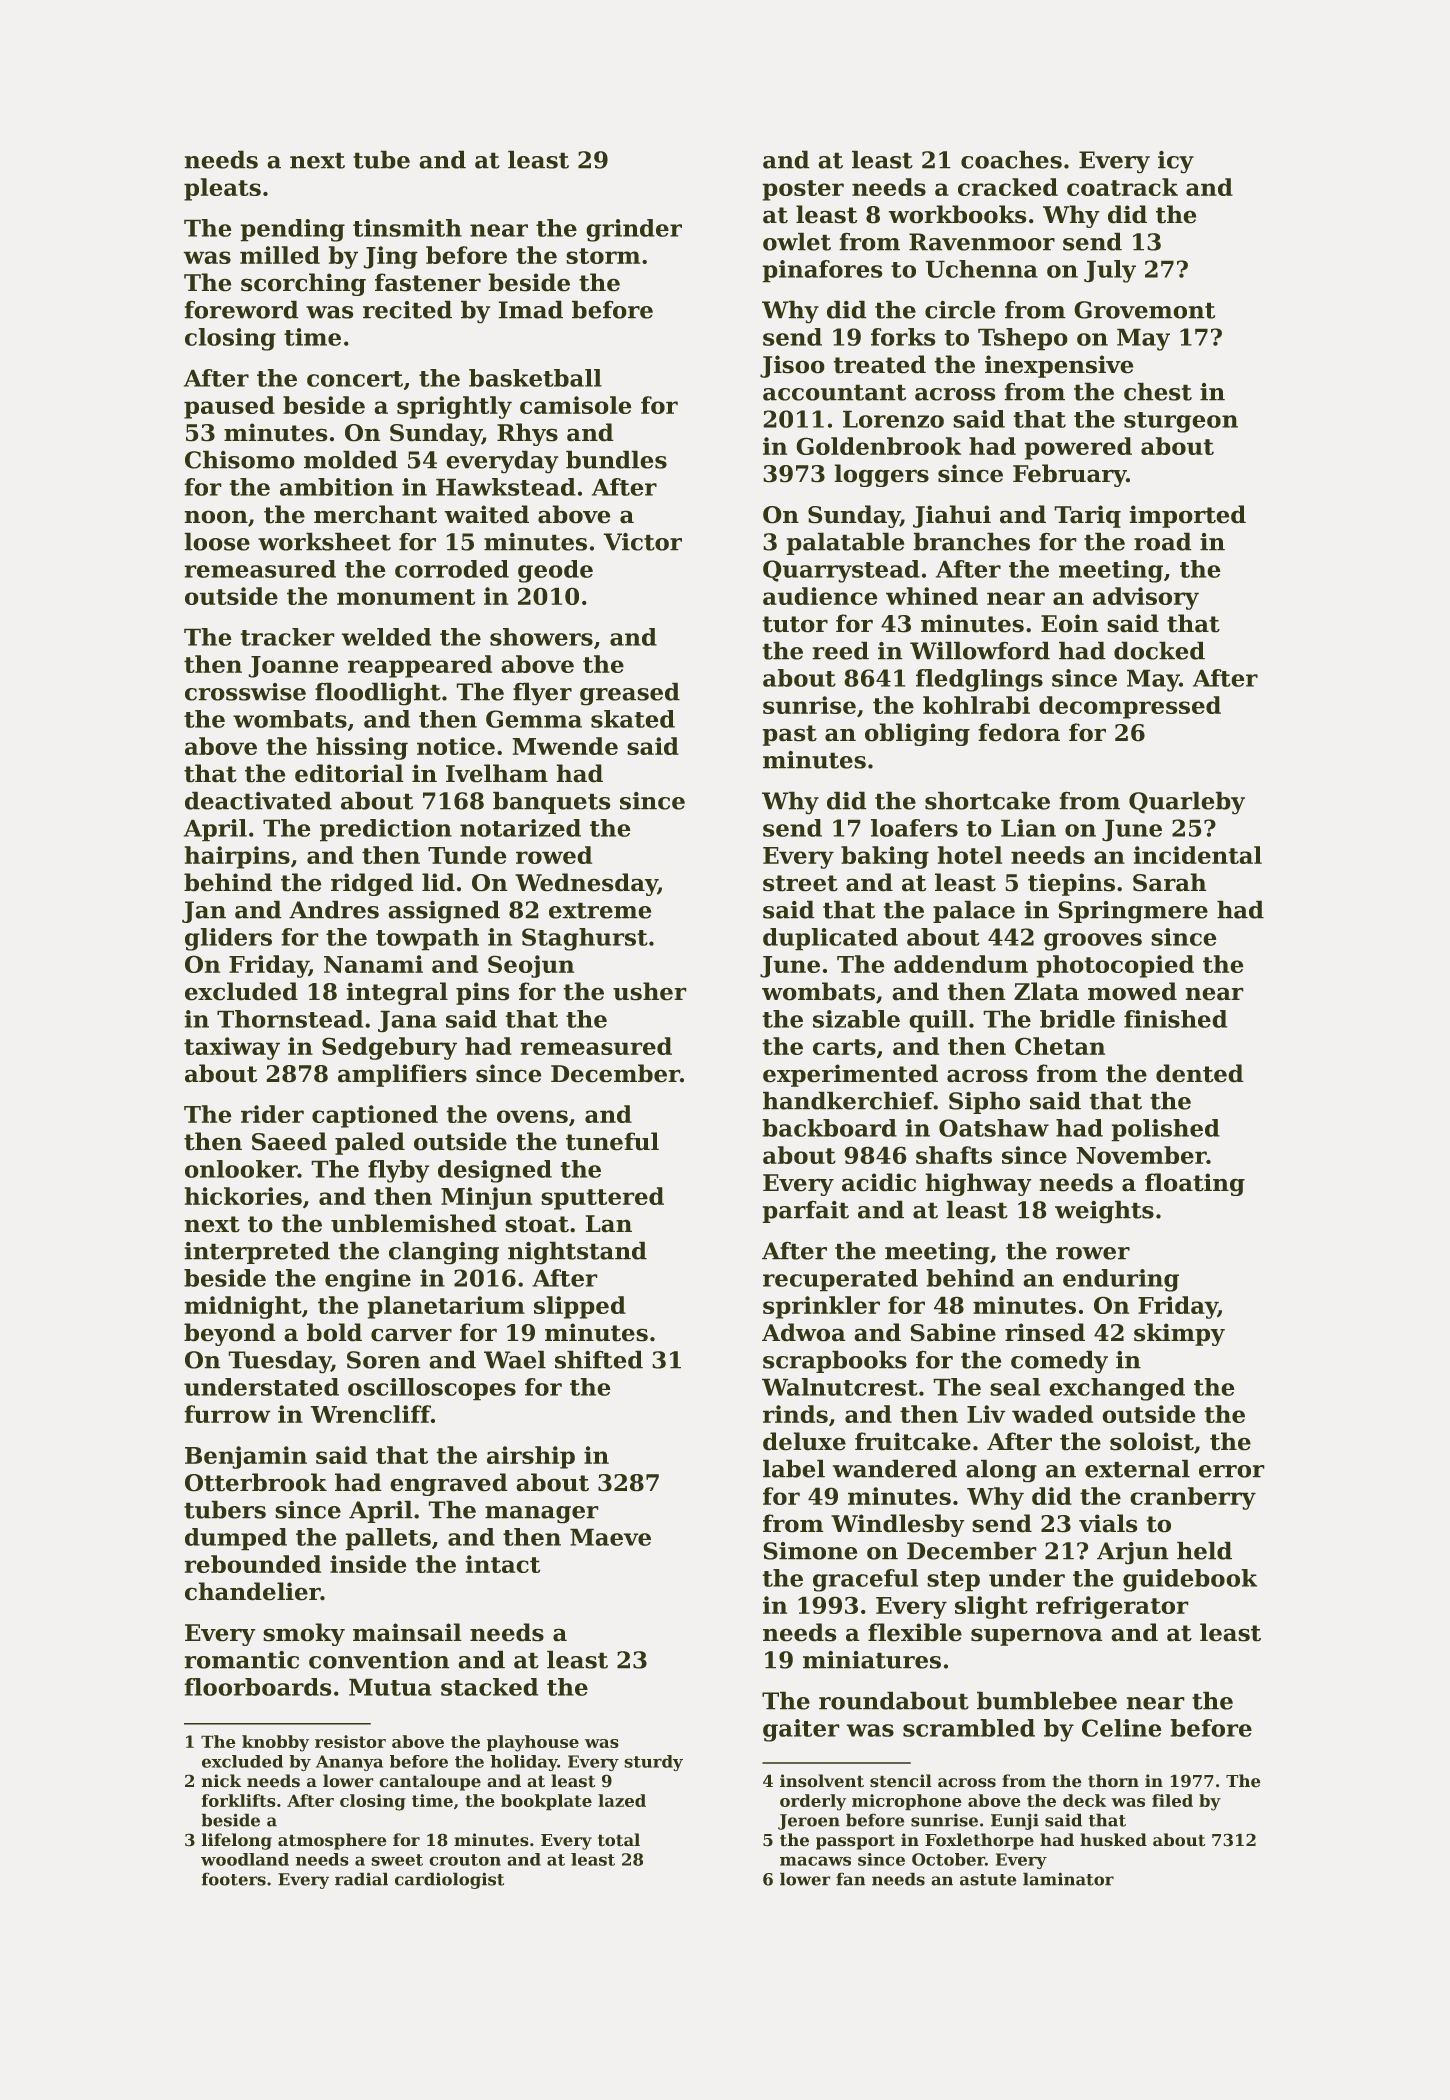  I want to click on airship, so click(531, 1457).
